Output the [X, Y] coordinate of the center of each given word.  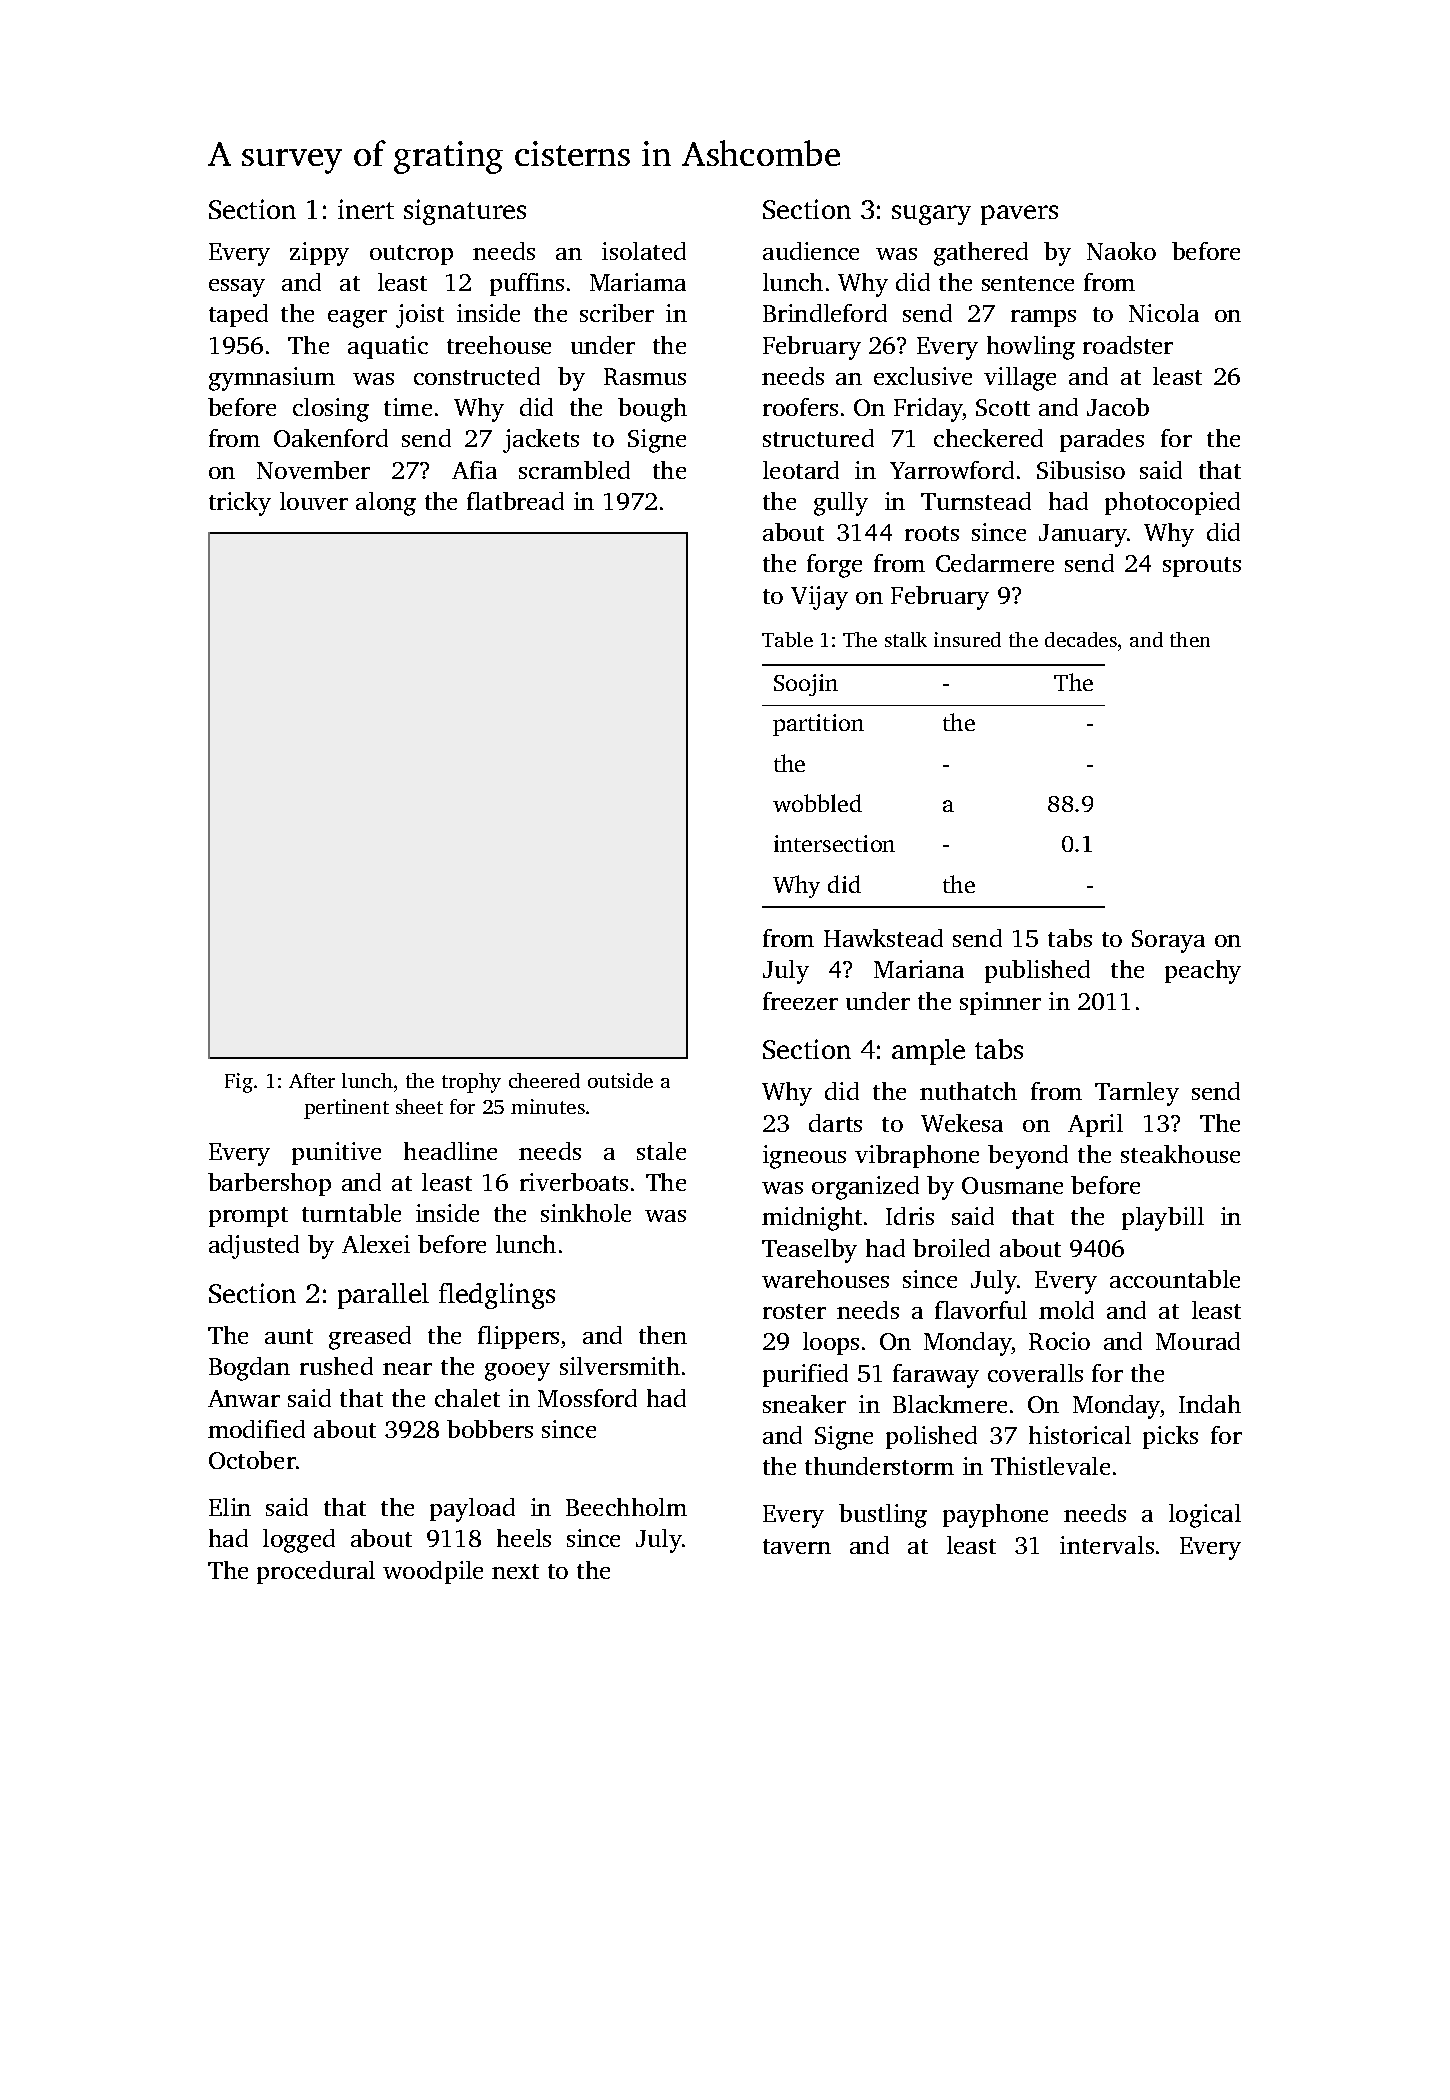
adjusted [254, 1247]
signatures [465, 212]
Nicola [1164, 313]
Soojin [806, 685]
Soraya [1168, 941]
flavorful [981, 1310]
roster [794, 1311]
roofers [800, 407]
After [312, 1080]
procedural [316, 1572]
